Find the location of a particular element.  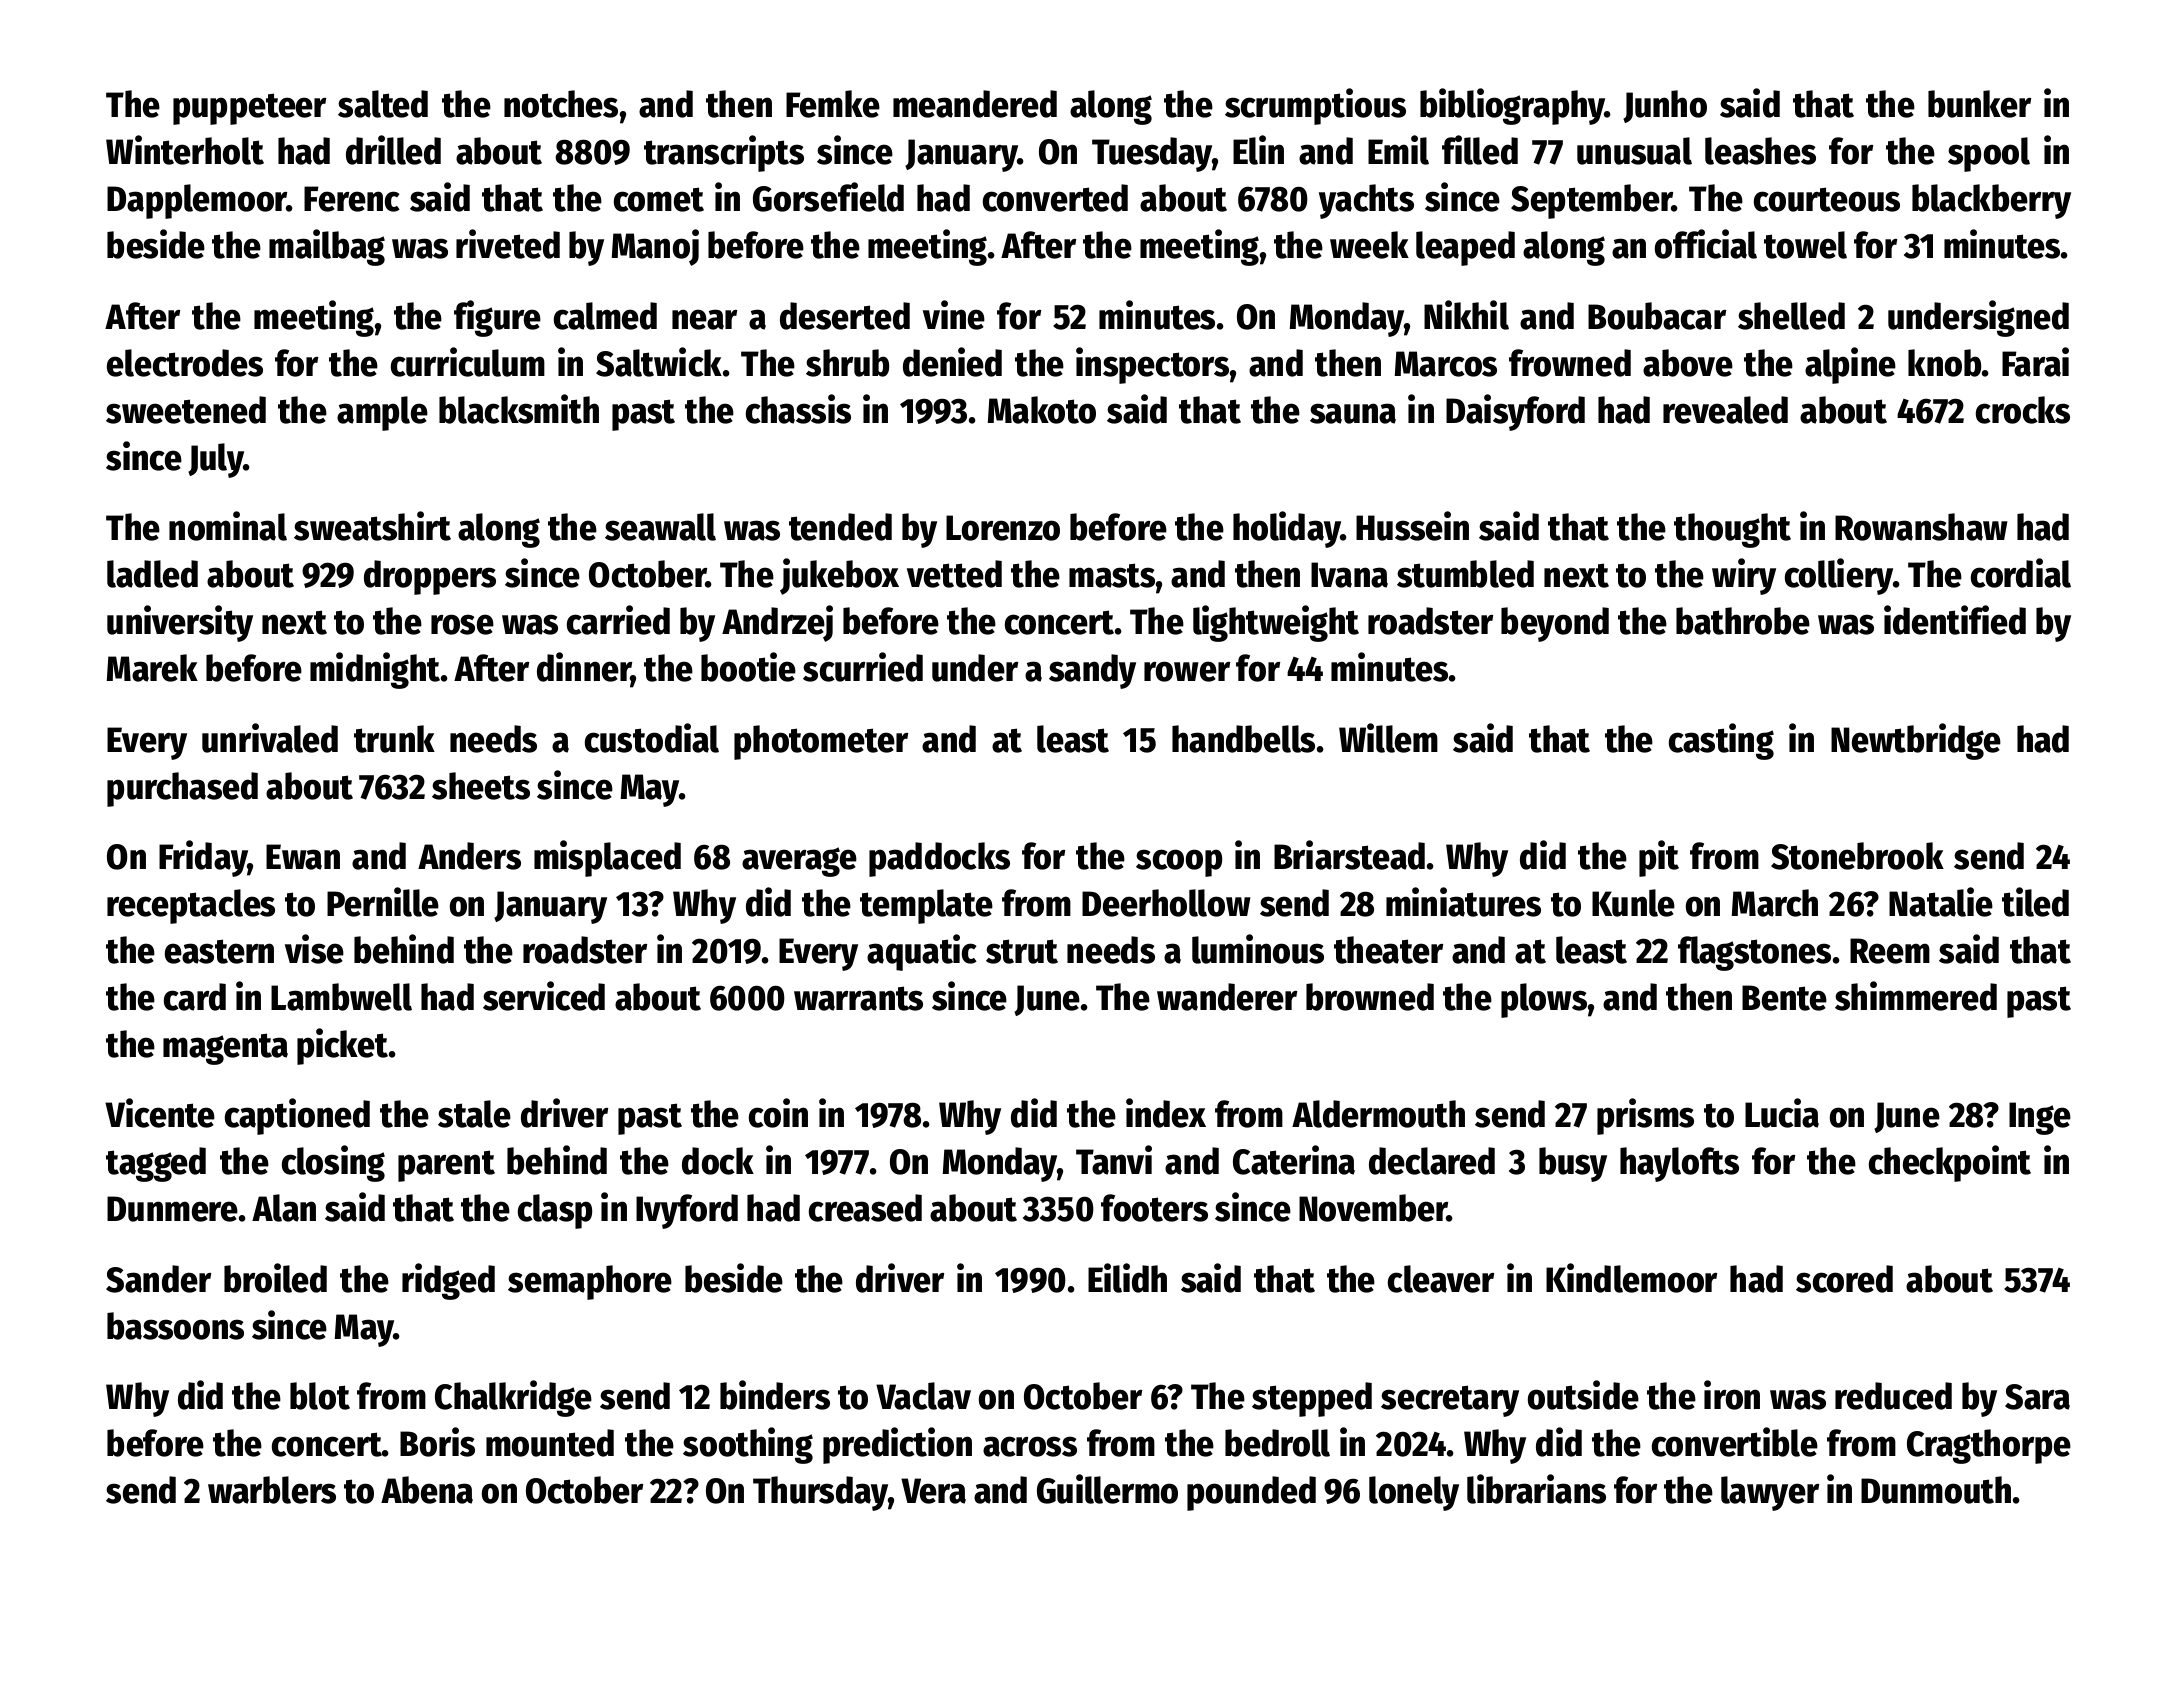

sheets is located at coordinates (481, 786).
